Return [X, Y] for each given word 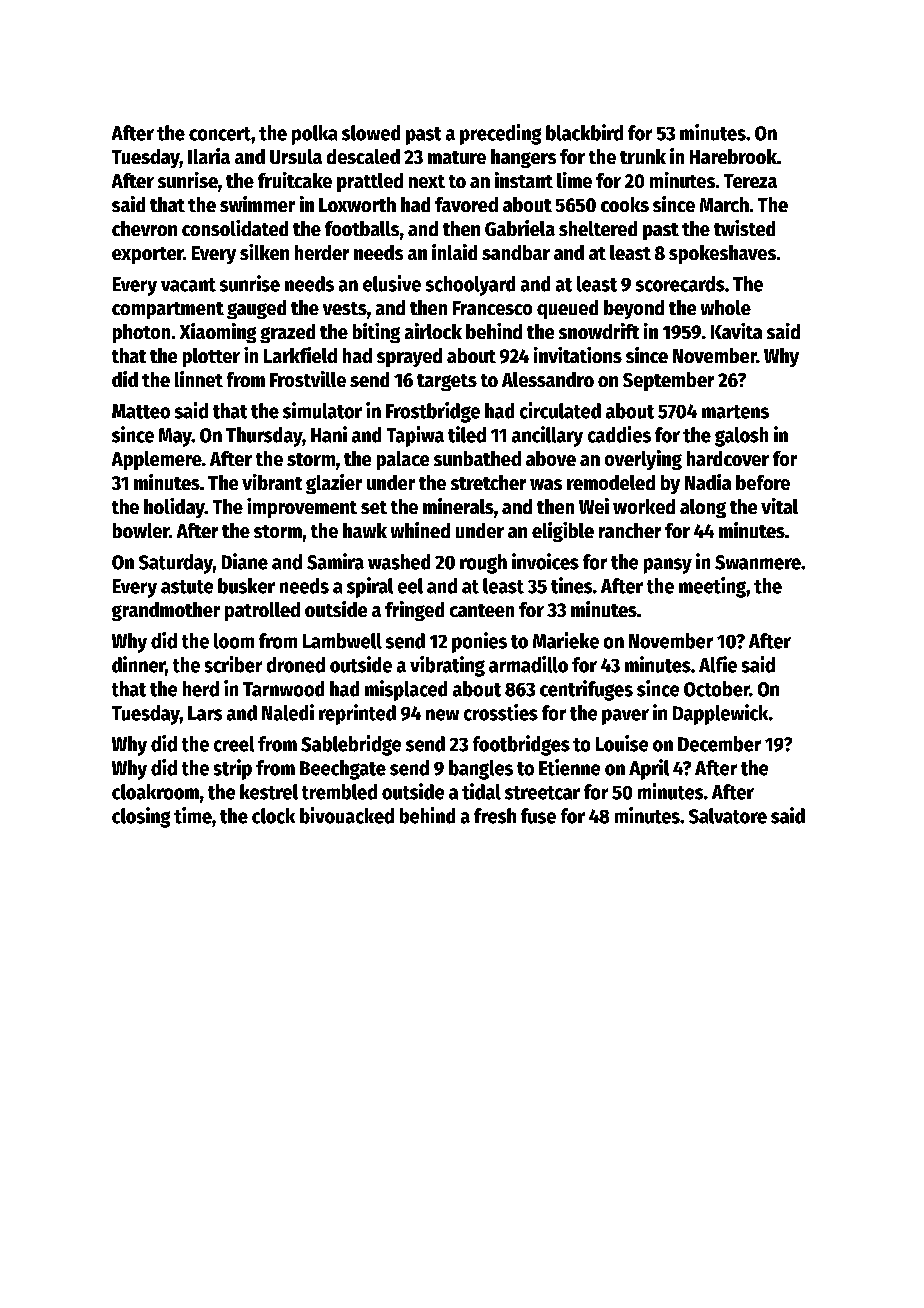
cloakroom [155, 792]
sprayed [409, 357]
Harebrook [733, 156]
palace [403, 460]
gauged [256, 309]
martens [735, 412]
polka [314, 135]
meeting [712, 587]
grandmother [166, 611]
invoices [545, 561]
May [175, 437]
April [649, 769]
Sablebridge [351, 745]
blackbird [584, 132]
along [703, 508]
